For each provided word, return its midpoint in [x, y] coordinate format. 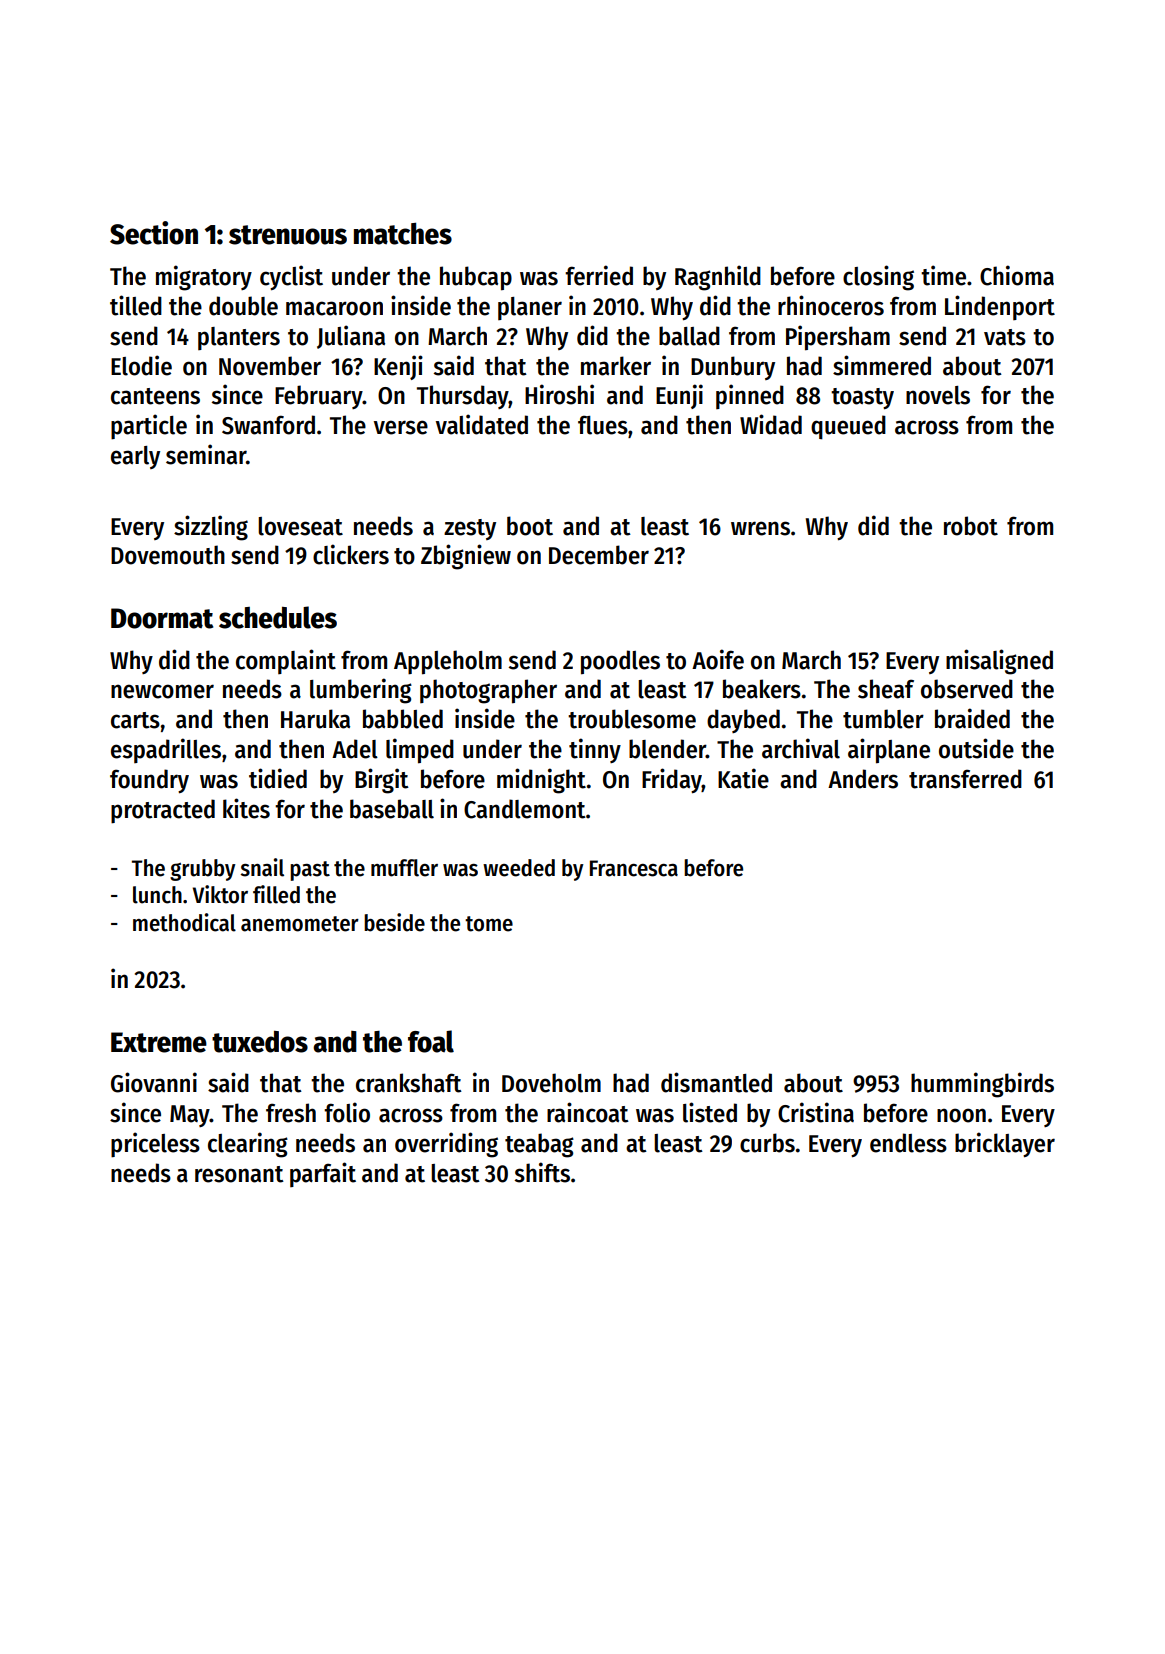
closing [878, 278]
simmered [882, 365]
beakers [762, 689]
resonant [239, 1174]
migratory [204, 278]
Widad [771, 424]
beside [394, 922]
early [135, 457]
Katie [743, 778]
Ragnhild [718, 278]
